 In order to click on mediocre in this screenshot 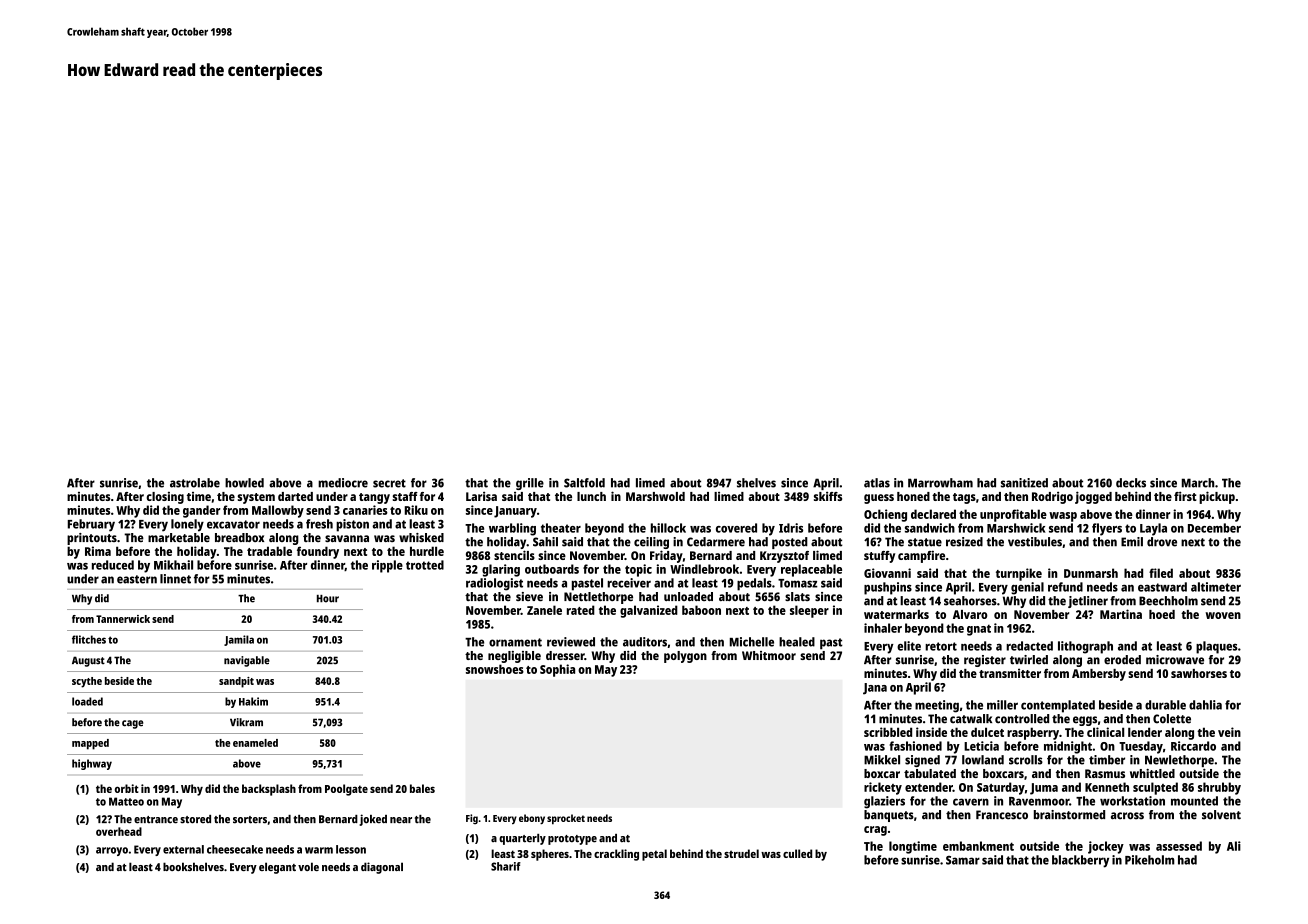, I will do `click(343, 483)`.
